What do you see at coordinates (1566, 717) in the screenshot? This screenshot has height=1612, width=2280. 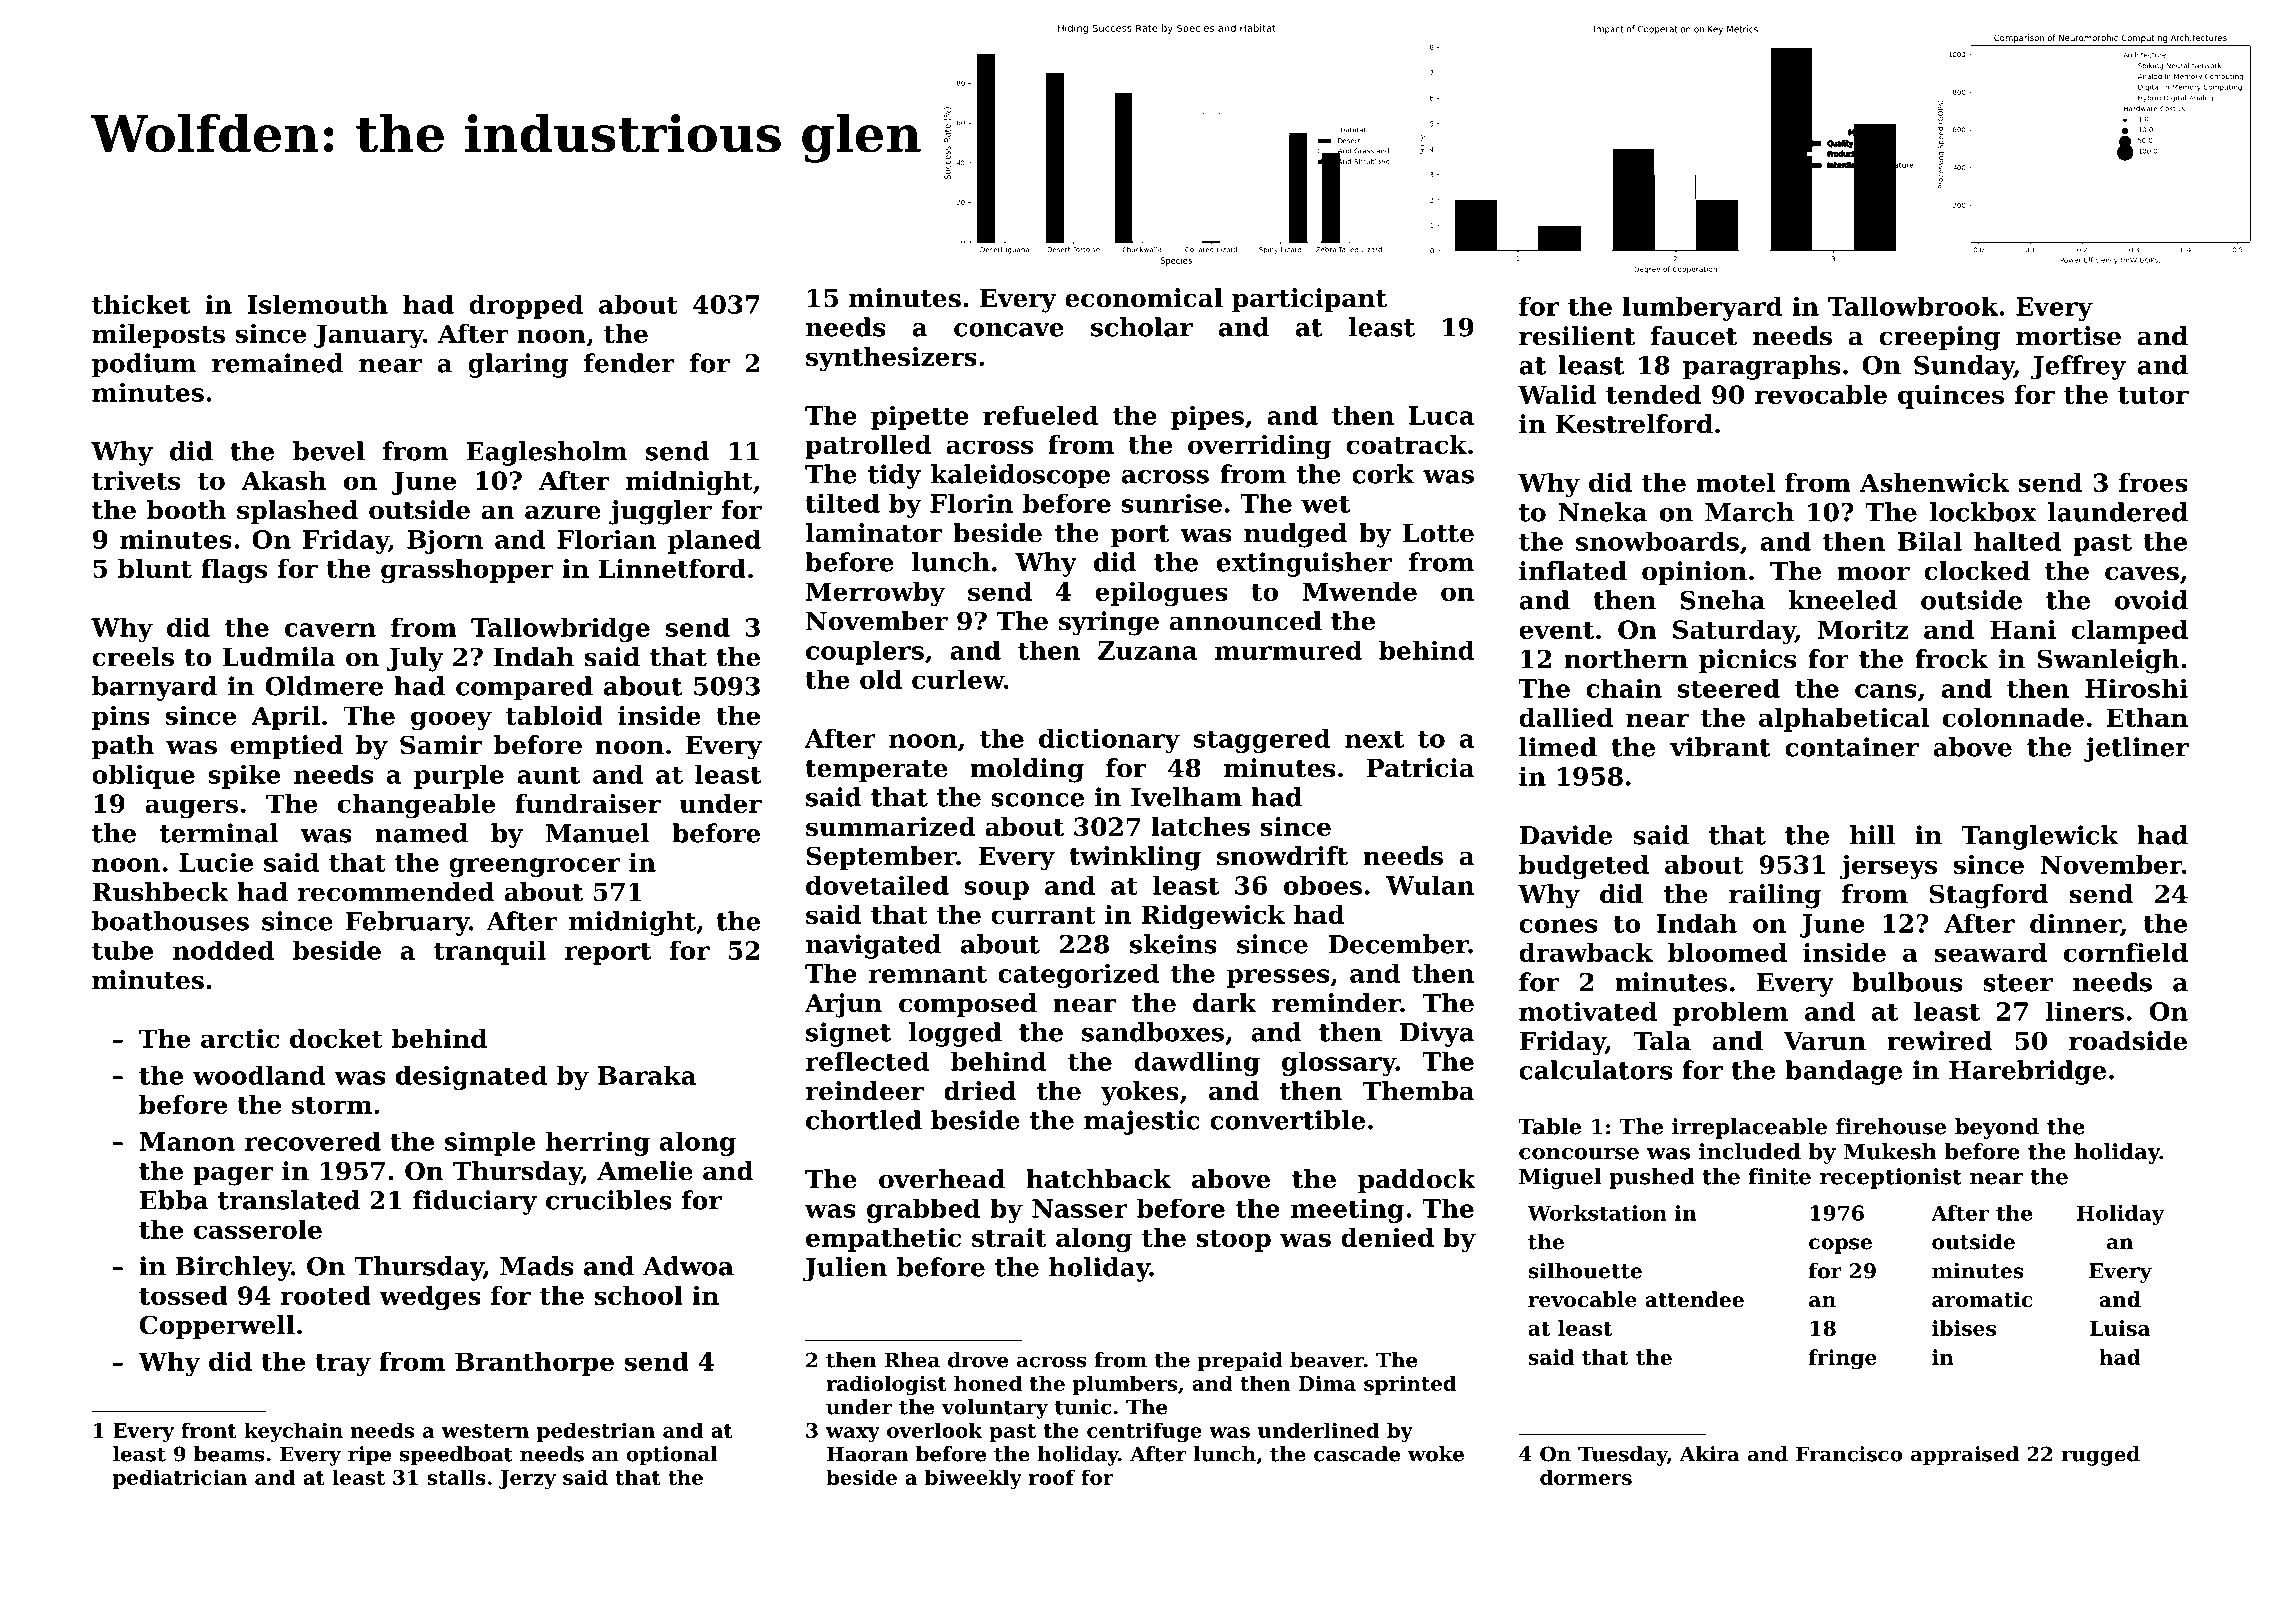 I see `dallied` at bounding box center [1566, 717].
